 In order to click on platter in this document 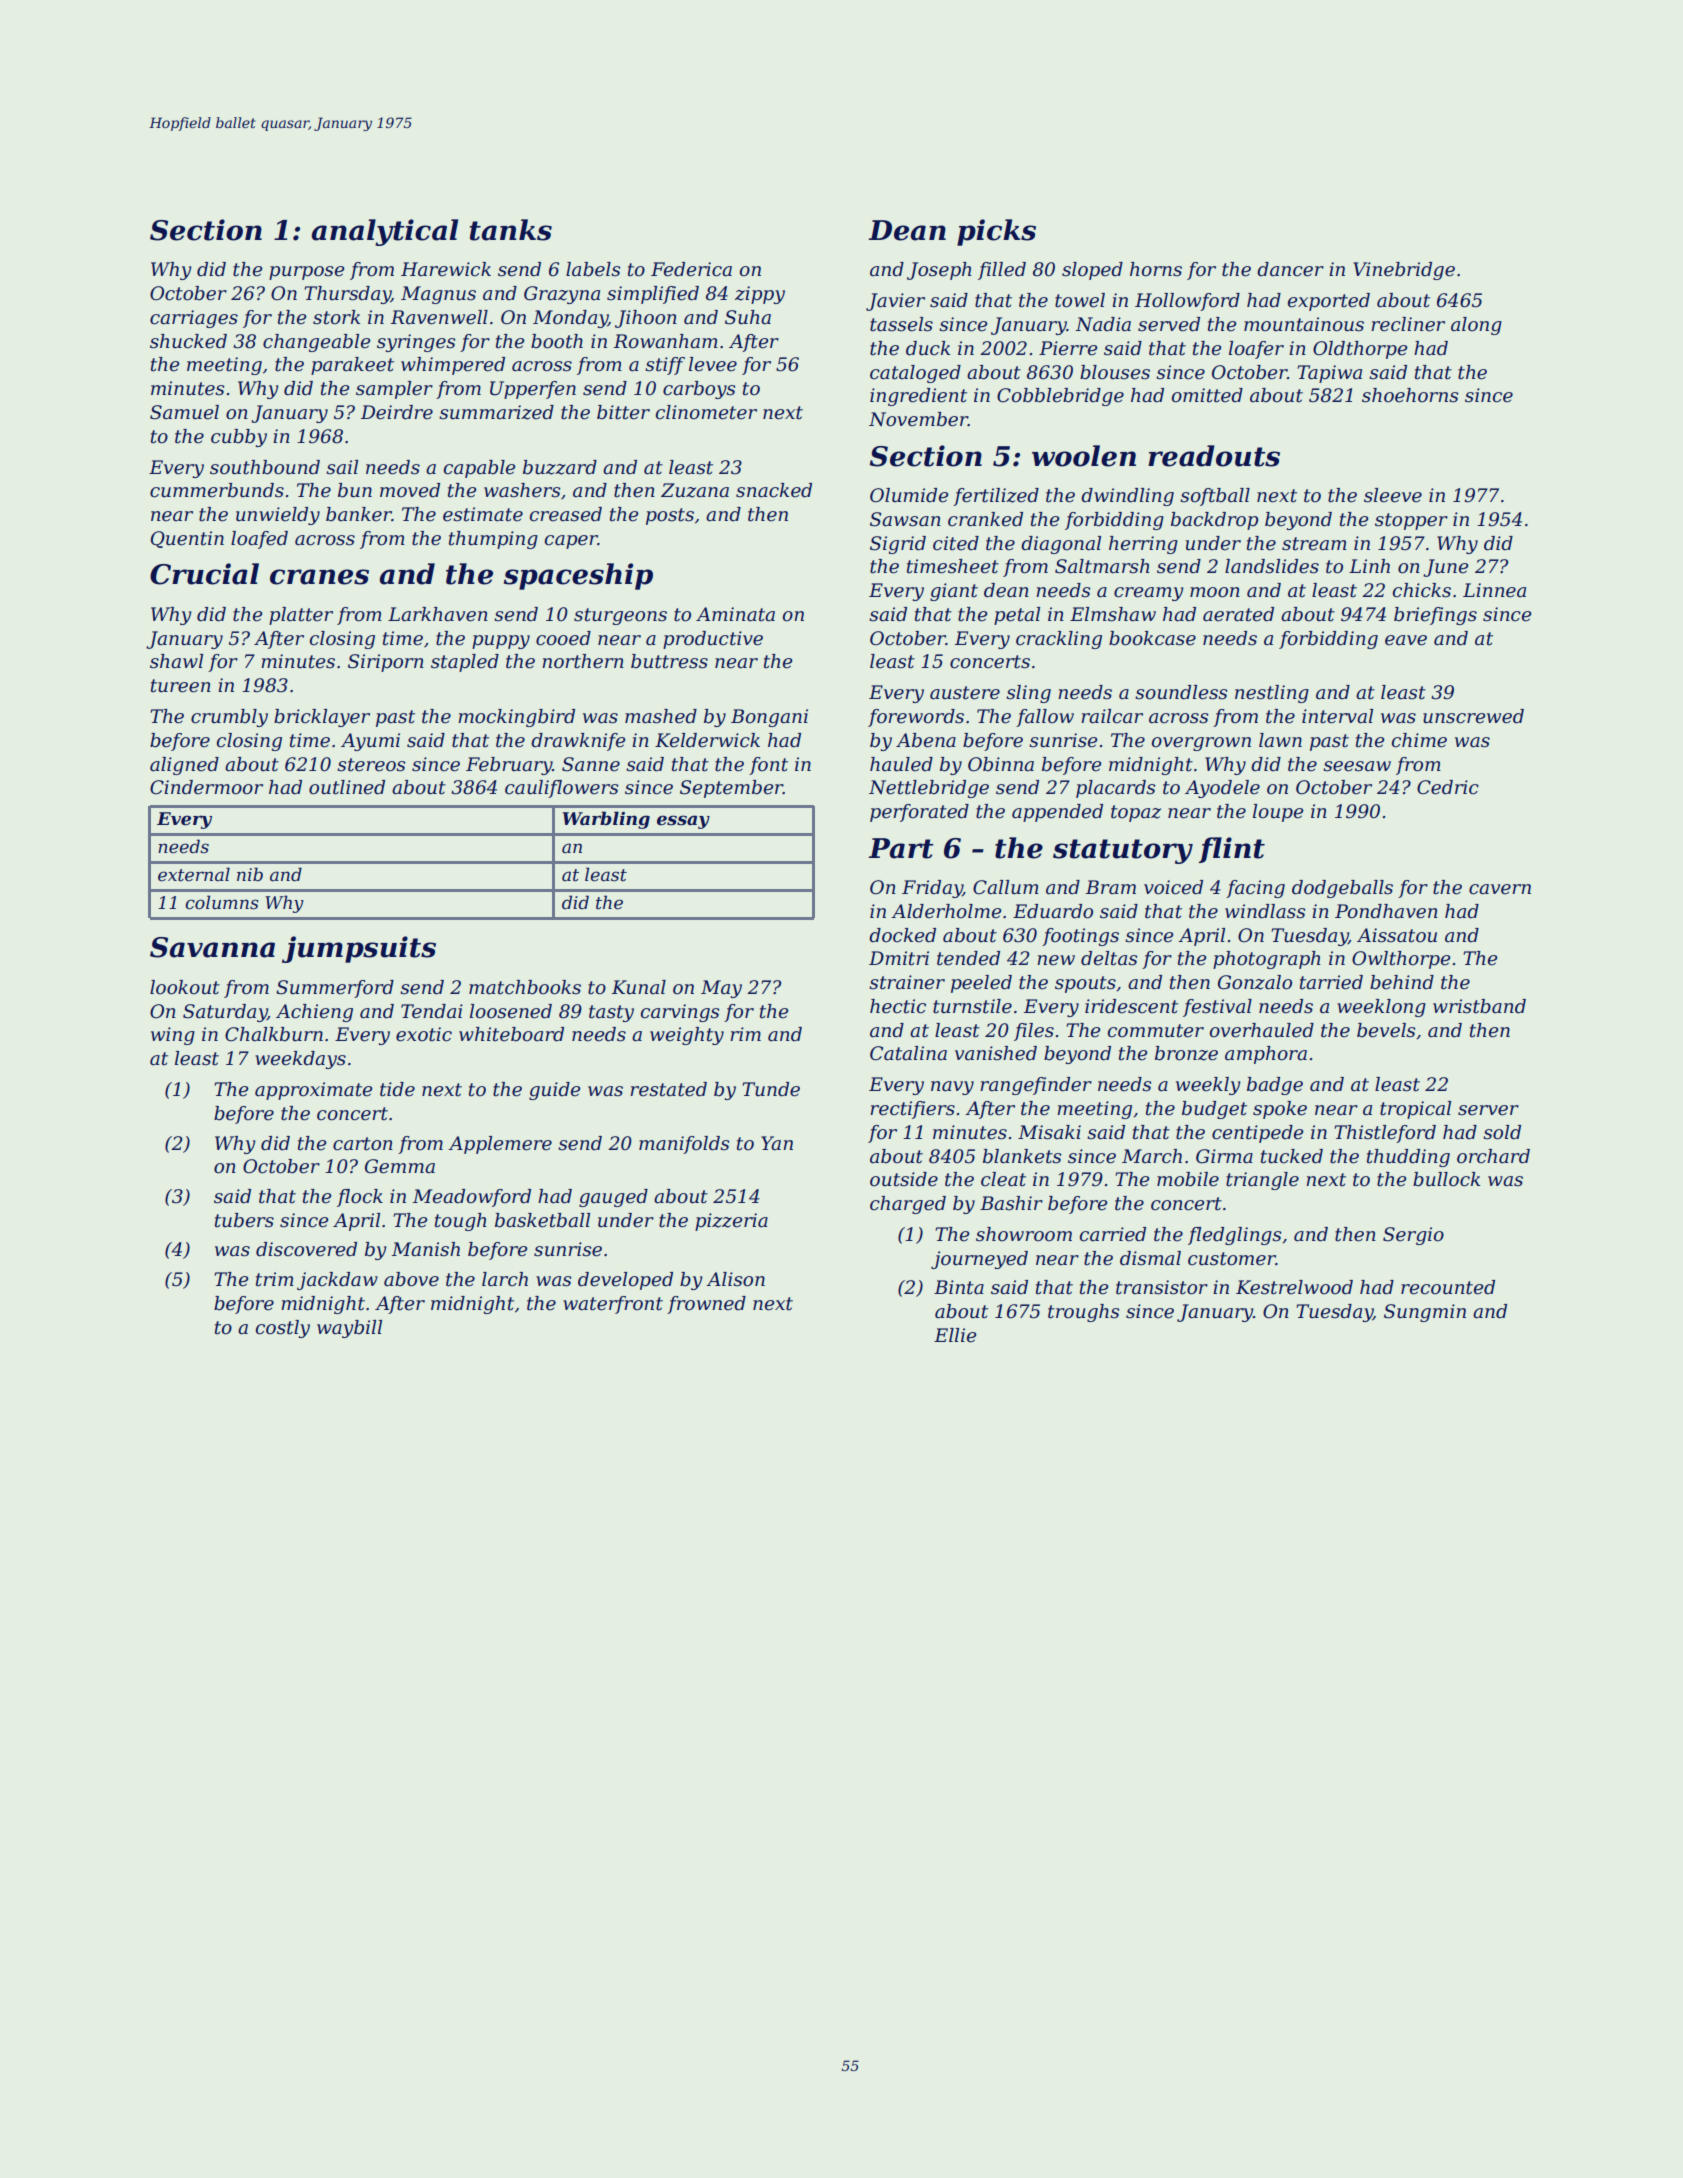, I will do `click(301, 616)`.
